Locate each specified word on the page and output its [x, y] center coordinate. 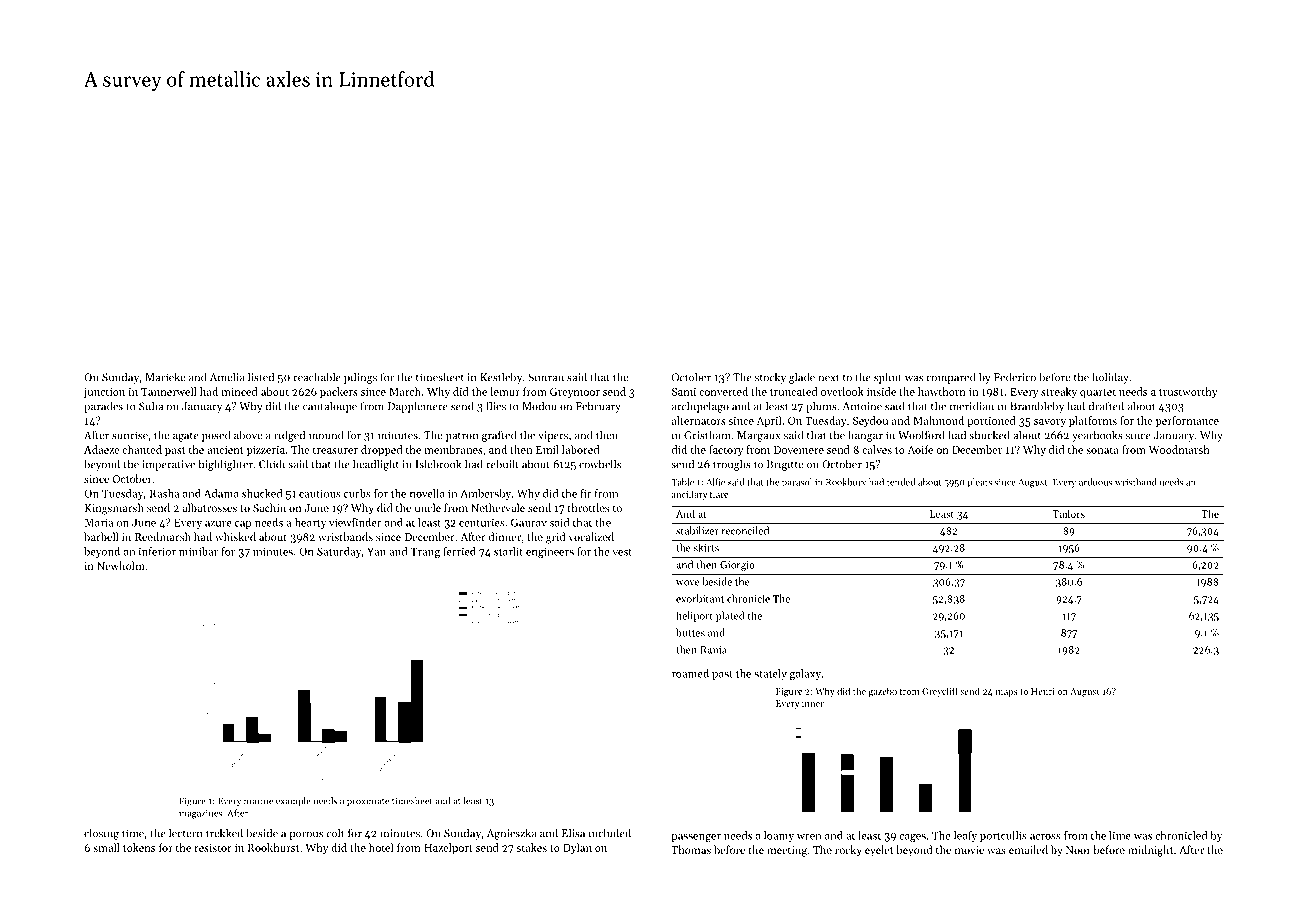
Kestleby [501, 378]
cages [912, 838]
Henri [1043, 691]
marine [258, 801]
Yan [376, 551]
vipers [553, 436]
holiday [1110, 378]
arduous [1095, 482]
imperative [168, 465]
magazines [200, 814]
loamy [779, 836]
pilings [360, 378]
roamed [690, 673]
